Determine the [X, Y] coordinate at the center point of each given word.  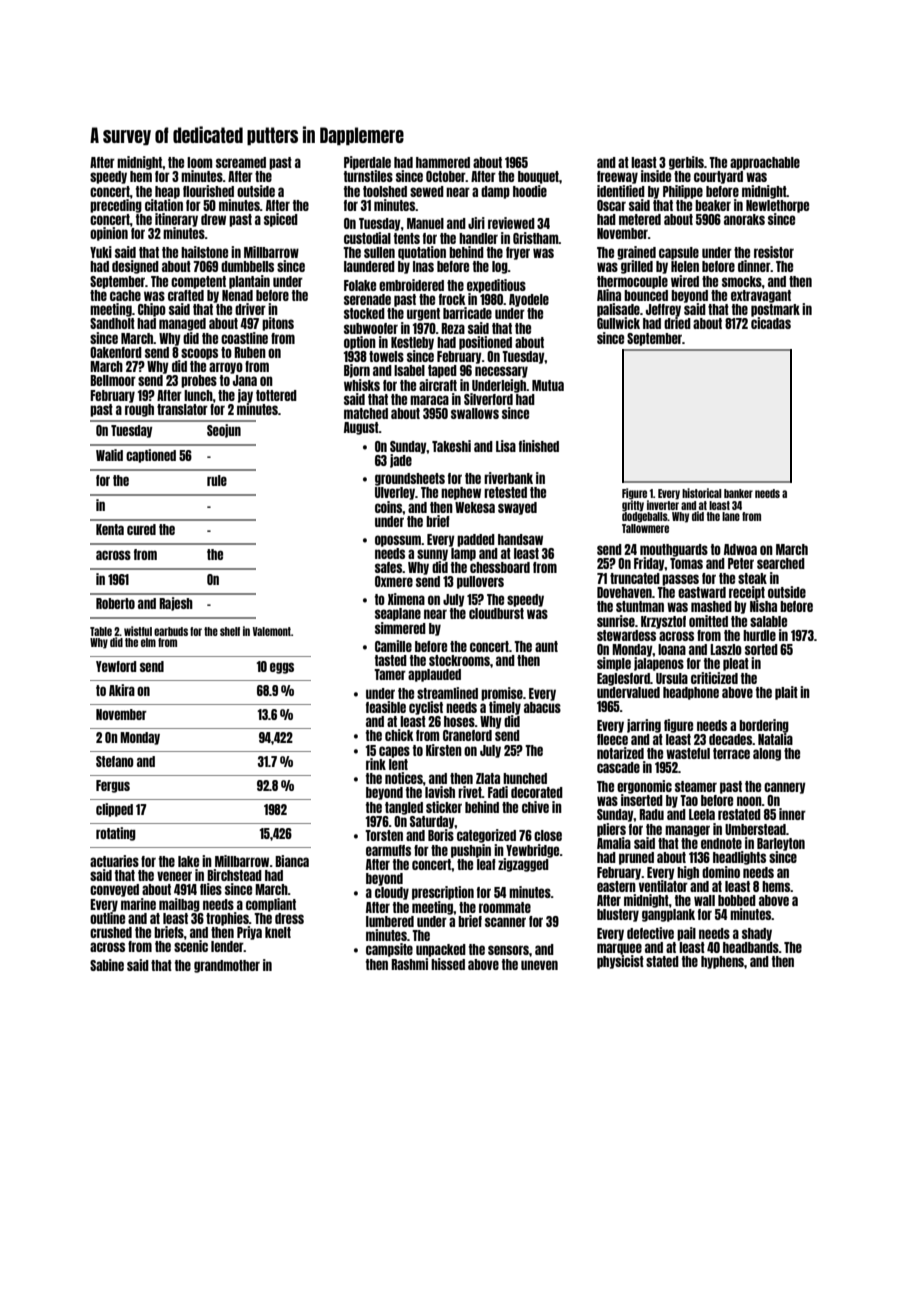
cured [141, 529]
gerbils [686, 163]
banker [738, 493]
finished [539, 446]
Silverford [488, 399]
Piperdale [367, 163]
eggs [282, 668]
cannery [785, 788]
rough [139, 410]
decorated [537, 792]
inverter [663, 505]
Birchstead [234, 875]
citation [164, 205]
